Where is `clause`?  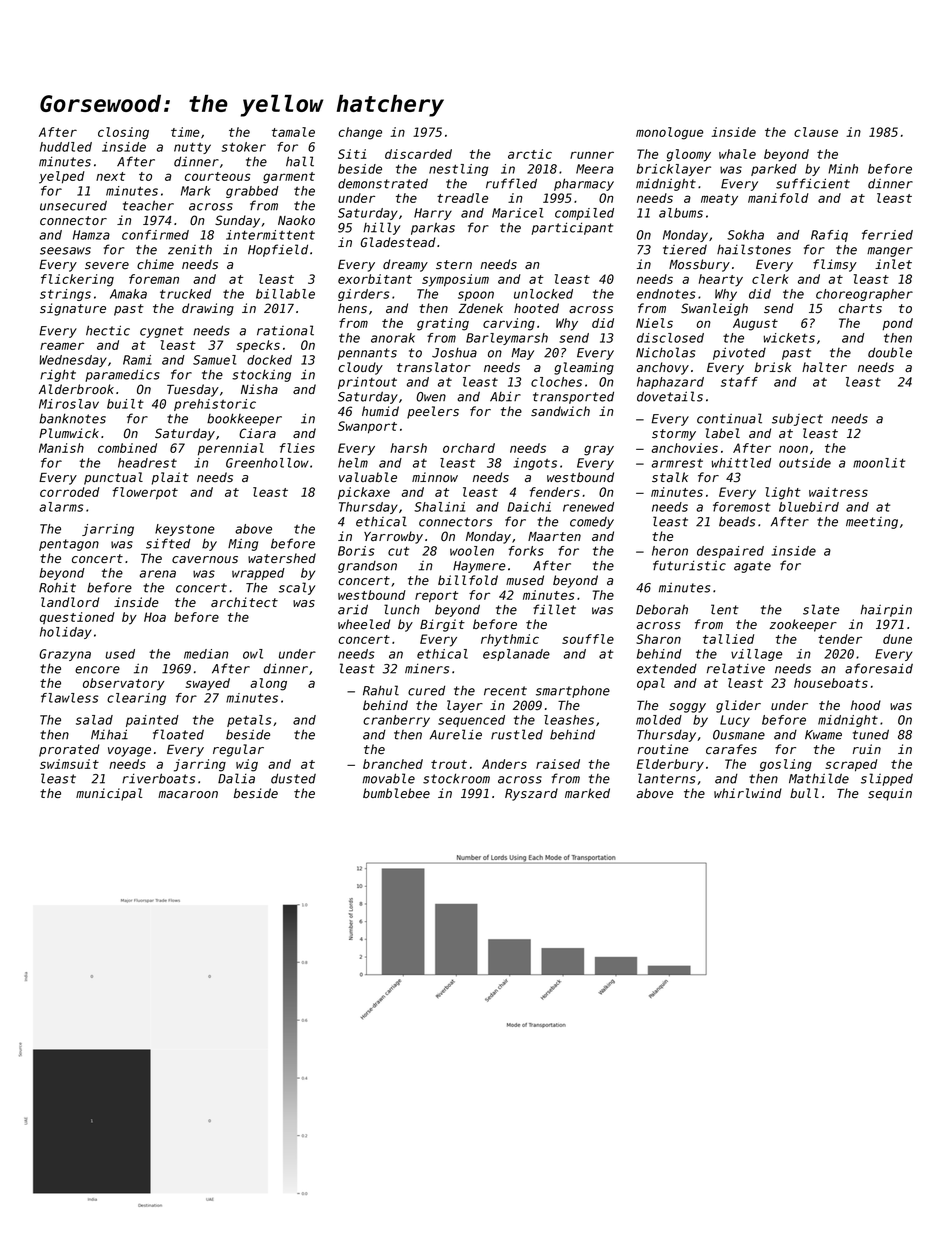
clause is located at coordinates (816, 132).
